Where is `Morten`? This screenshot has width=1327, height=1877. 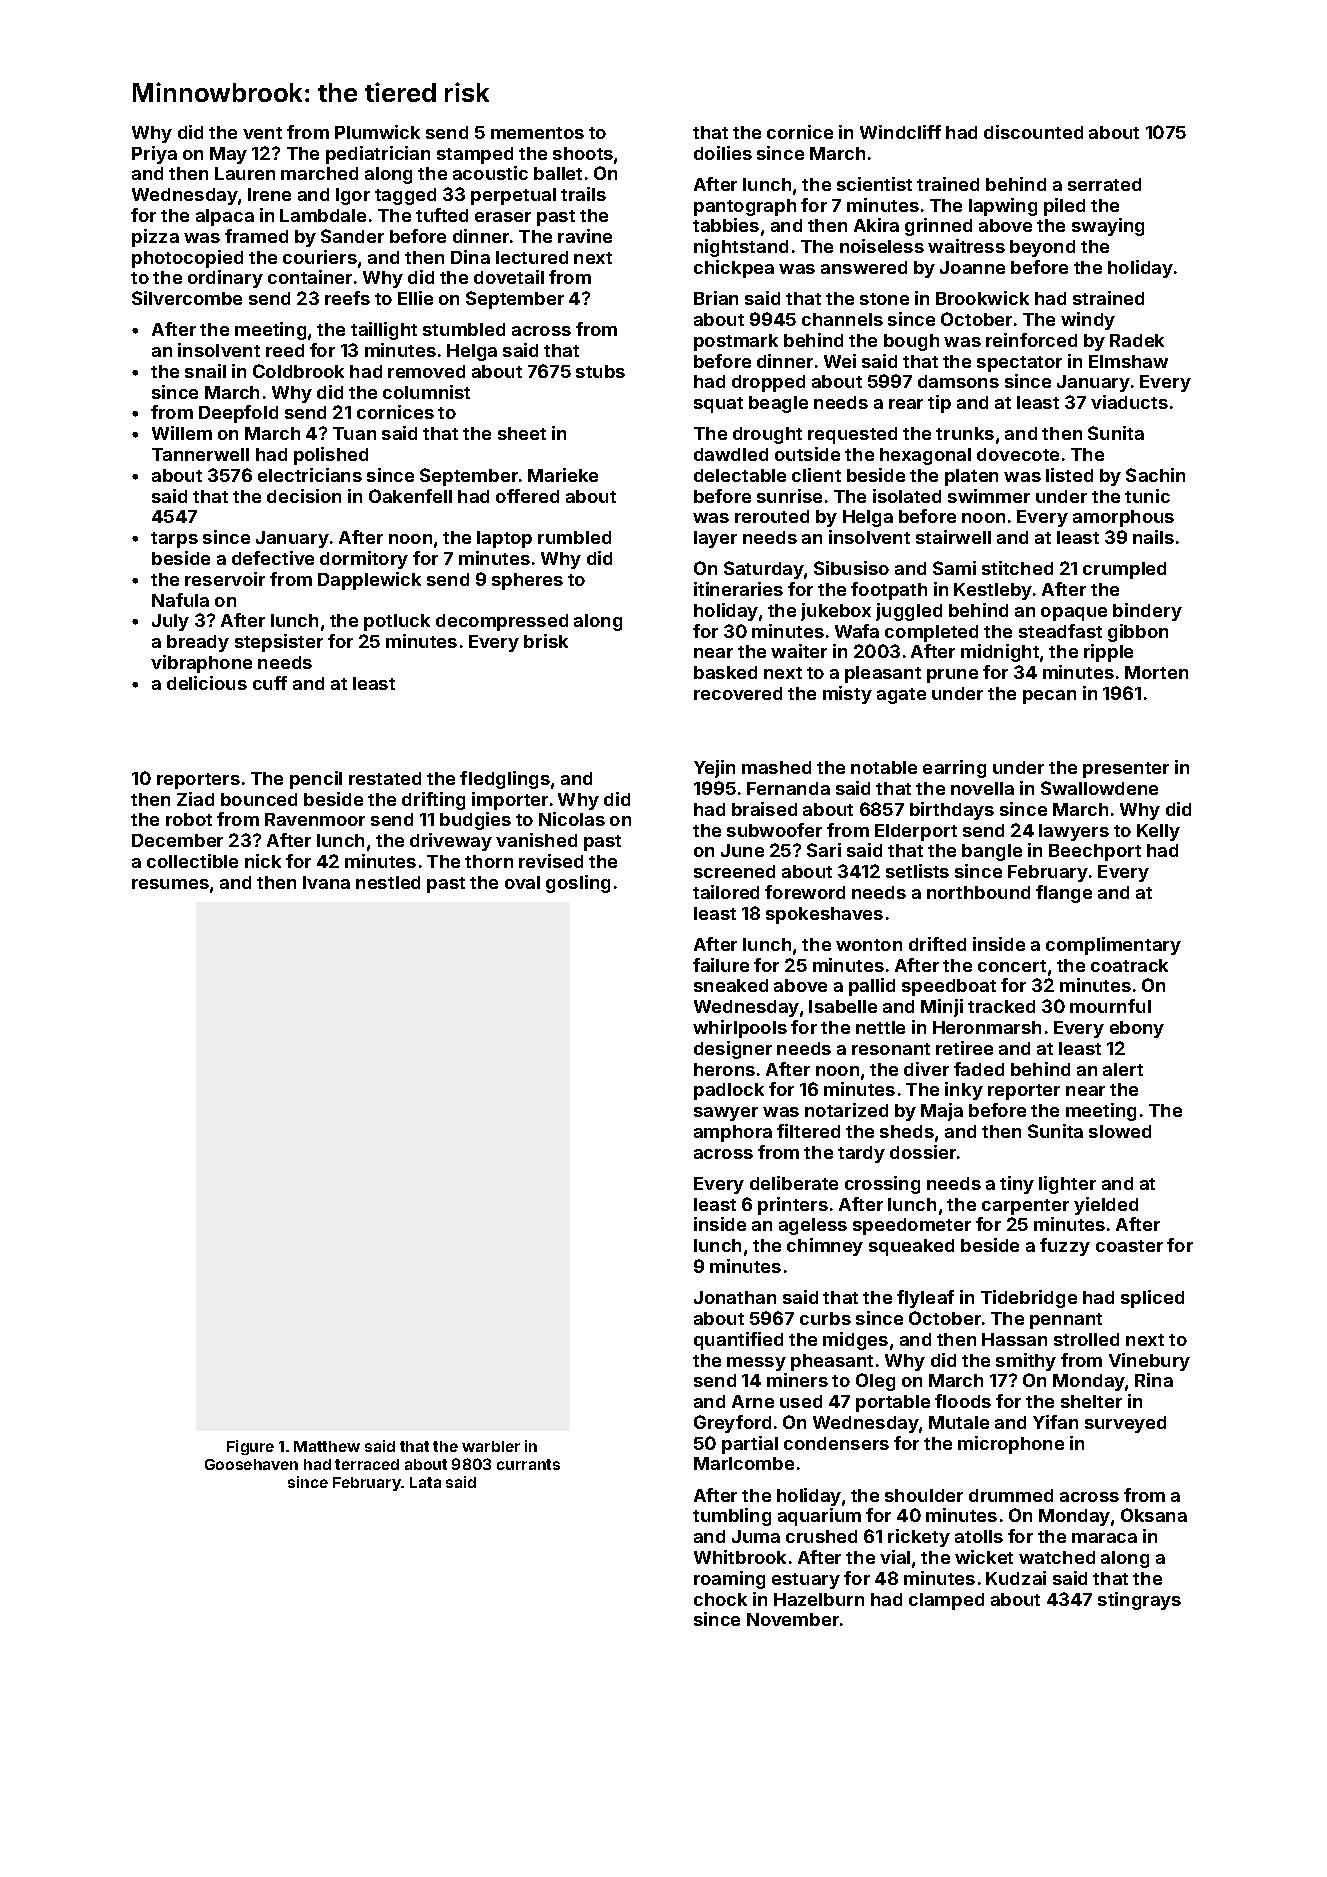 Morten is located at coordinates (1156, 672).
